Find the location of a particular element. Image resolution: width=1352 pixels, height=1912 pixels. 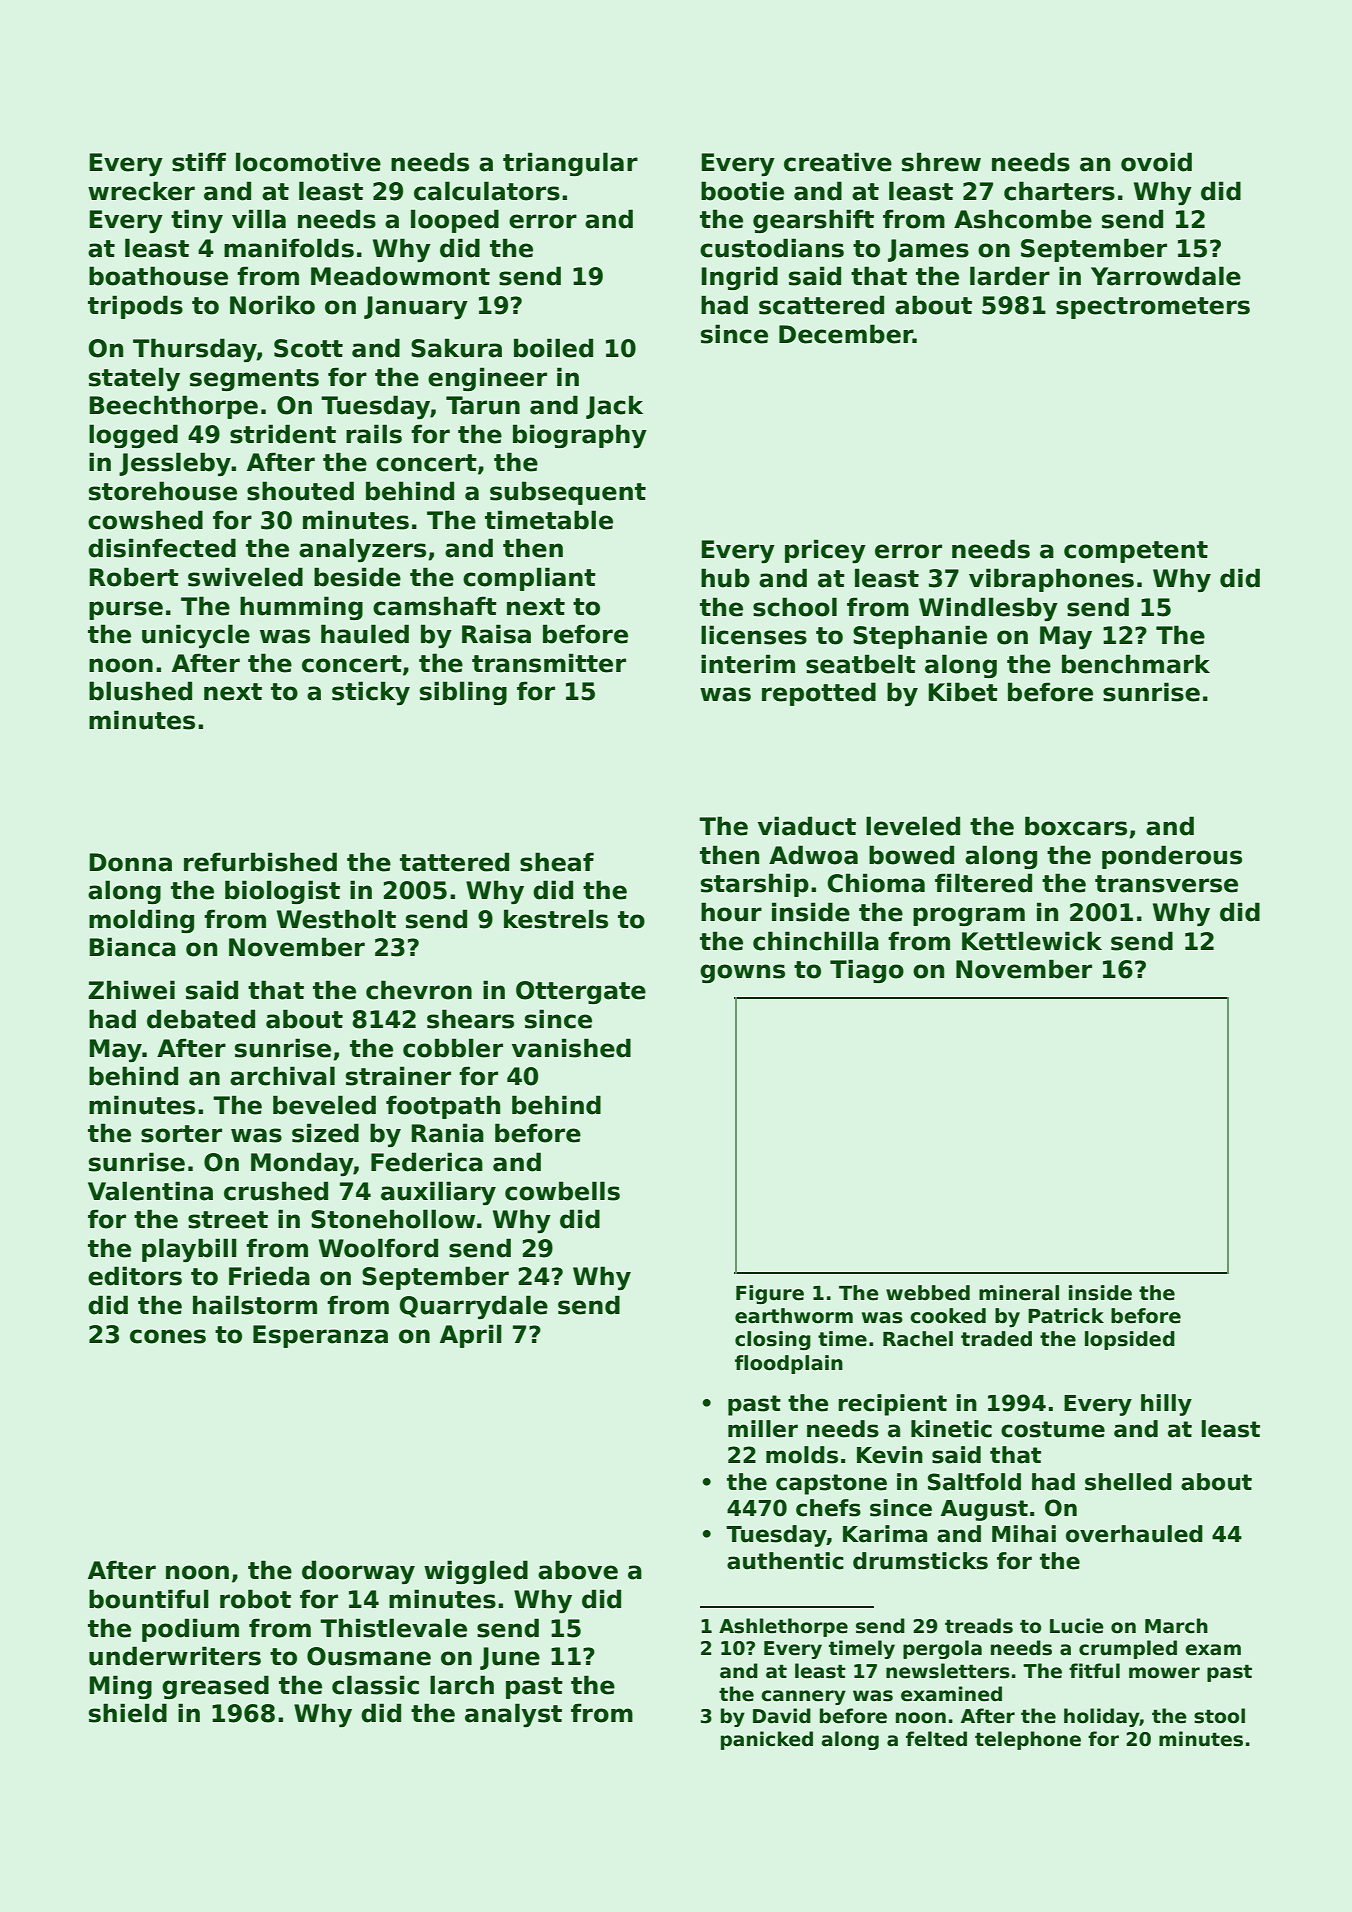

vanished is located at coordinates (571, 1048).
